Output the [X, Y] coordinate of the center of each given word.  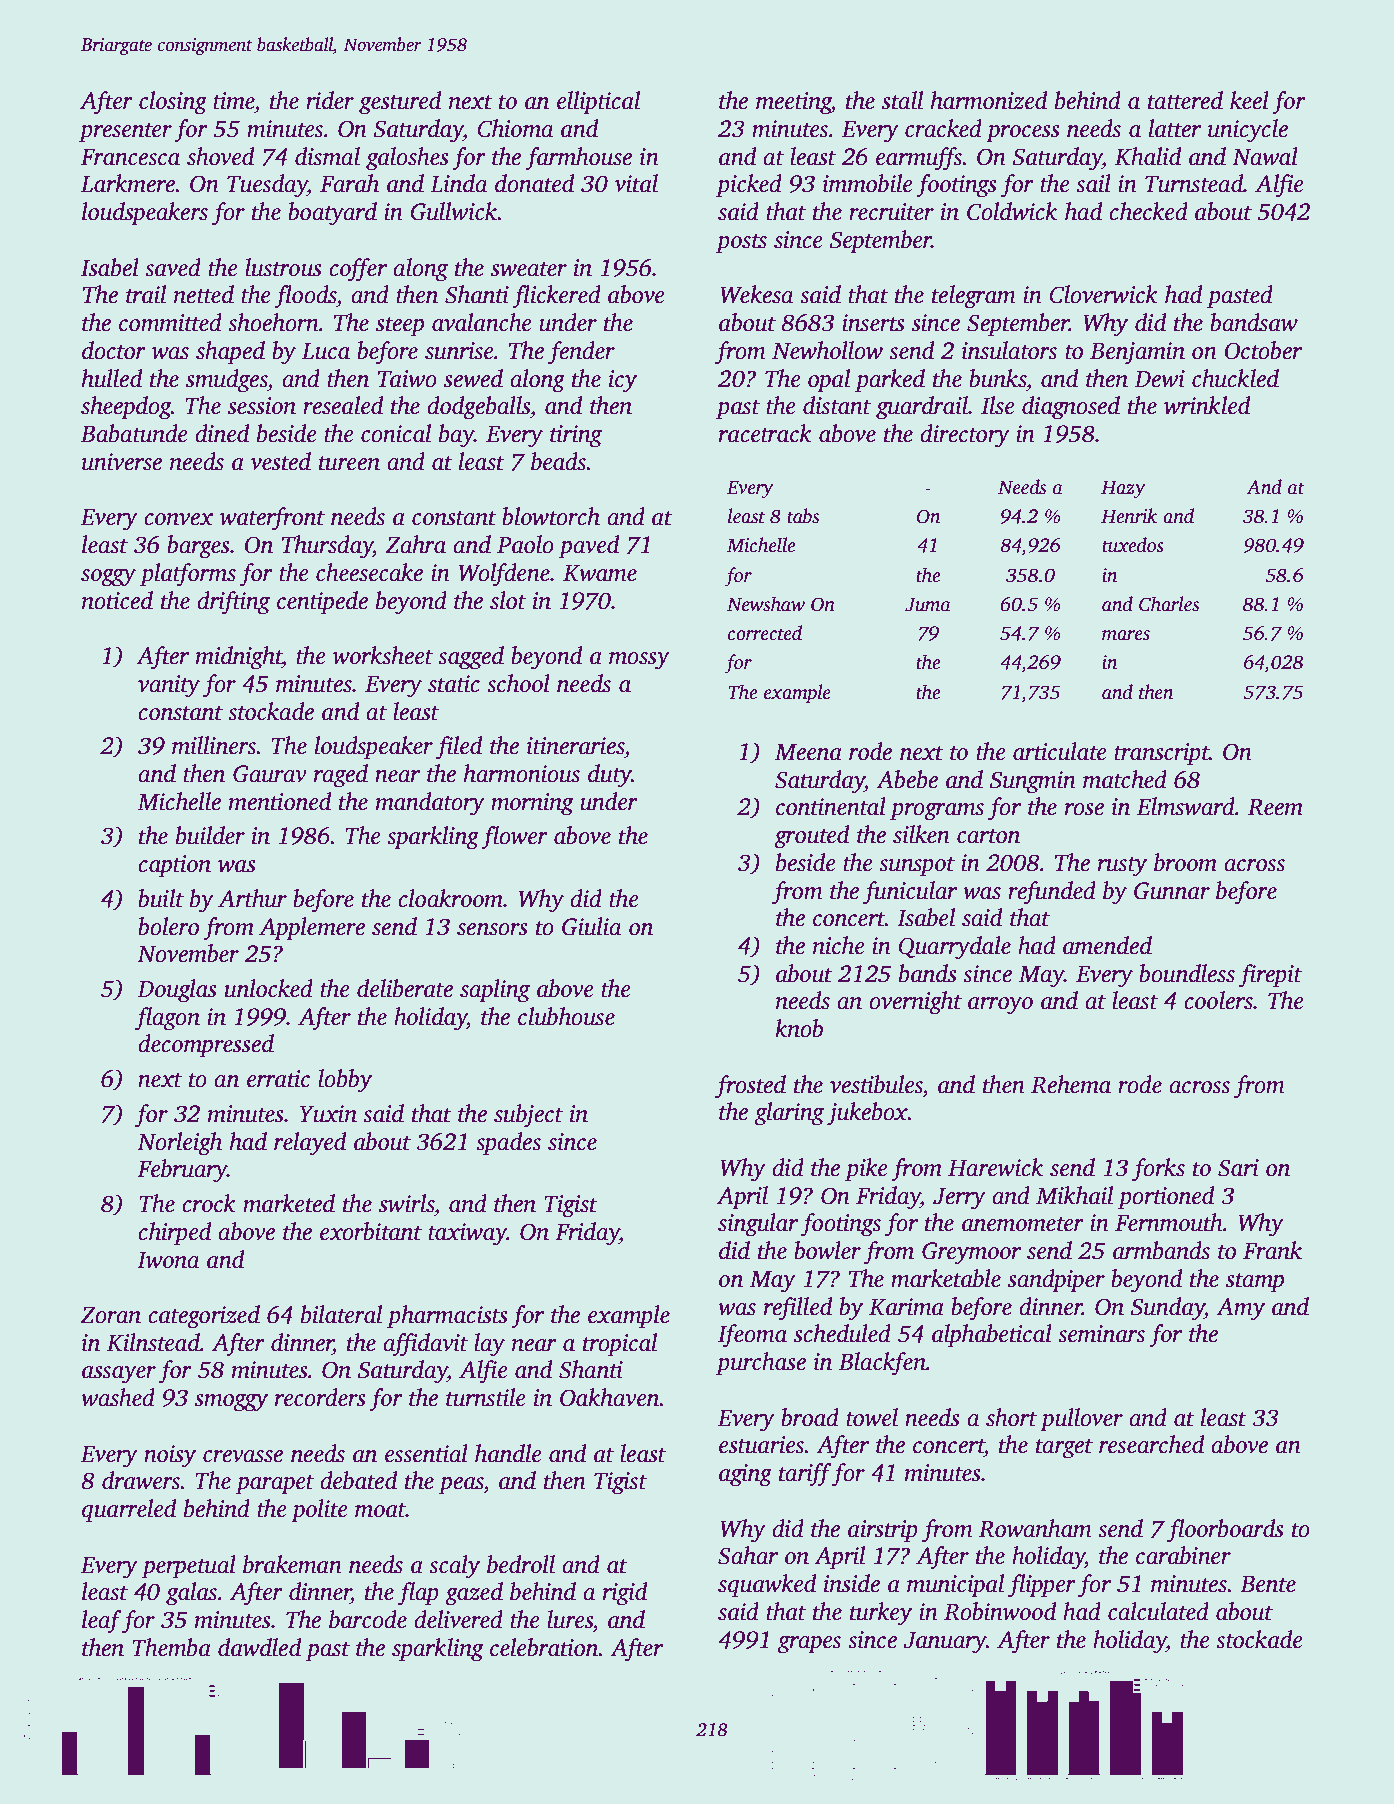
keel [1249, 100]
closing [173, 103]
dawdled [259, 1647]
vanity [169, 686]
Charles [1169, 604]
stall [902, 100]
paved [589, 547]
